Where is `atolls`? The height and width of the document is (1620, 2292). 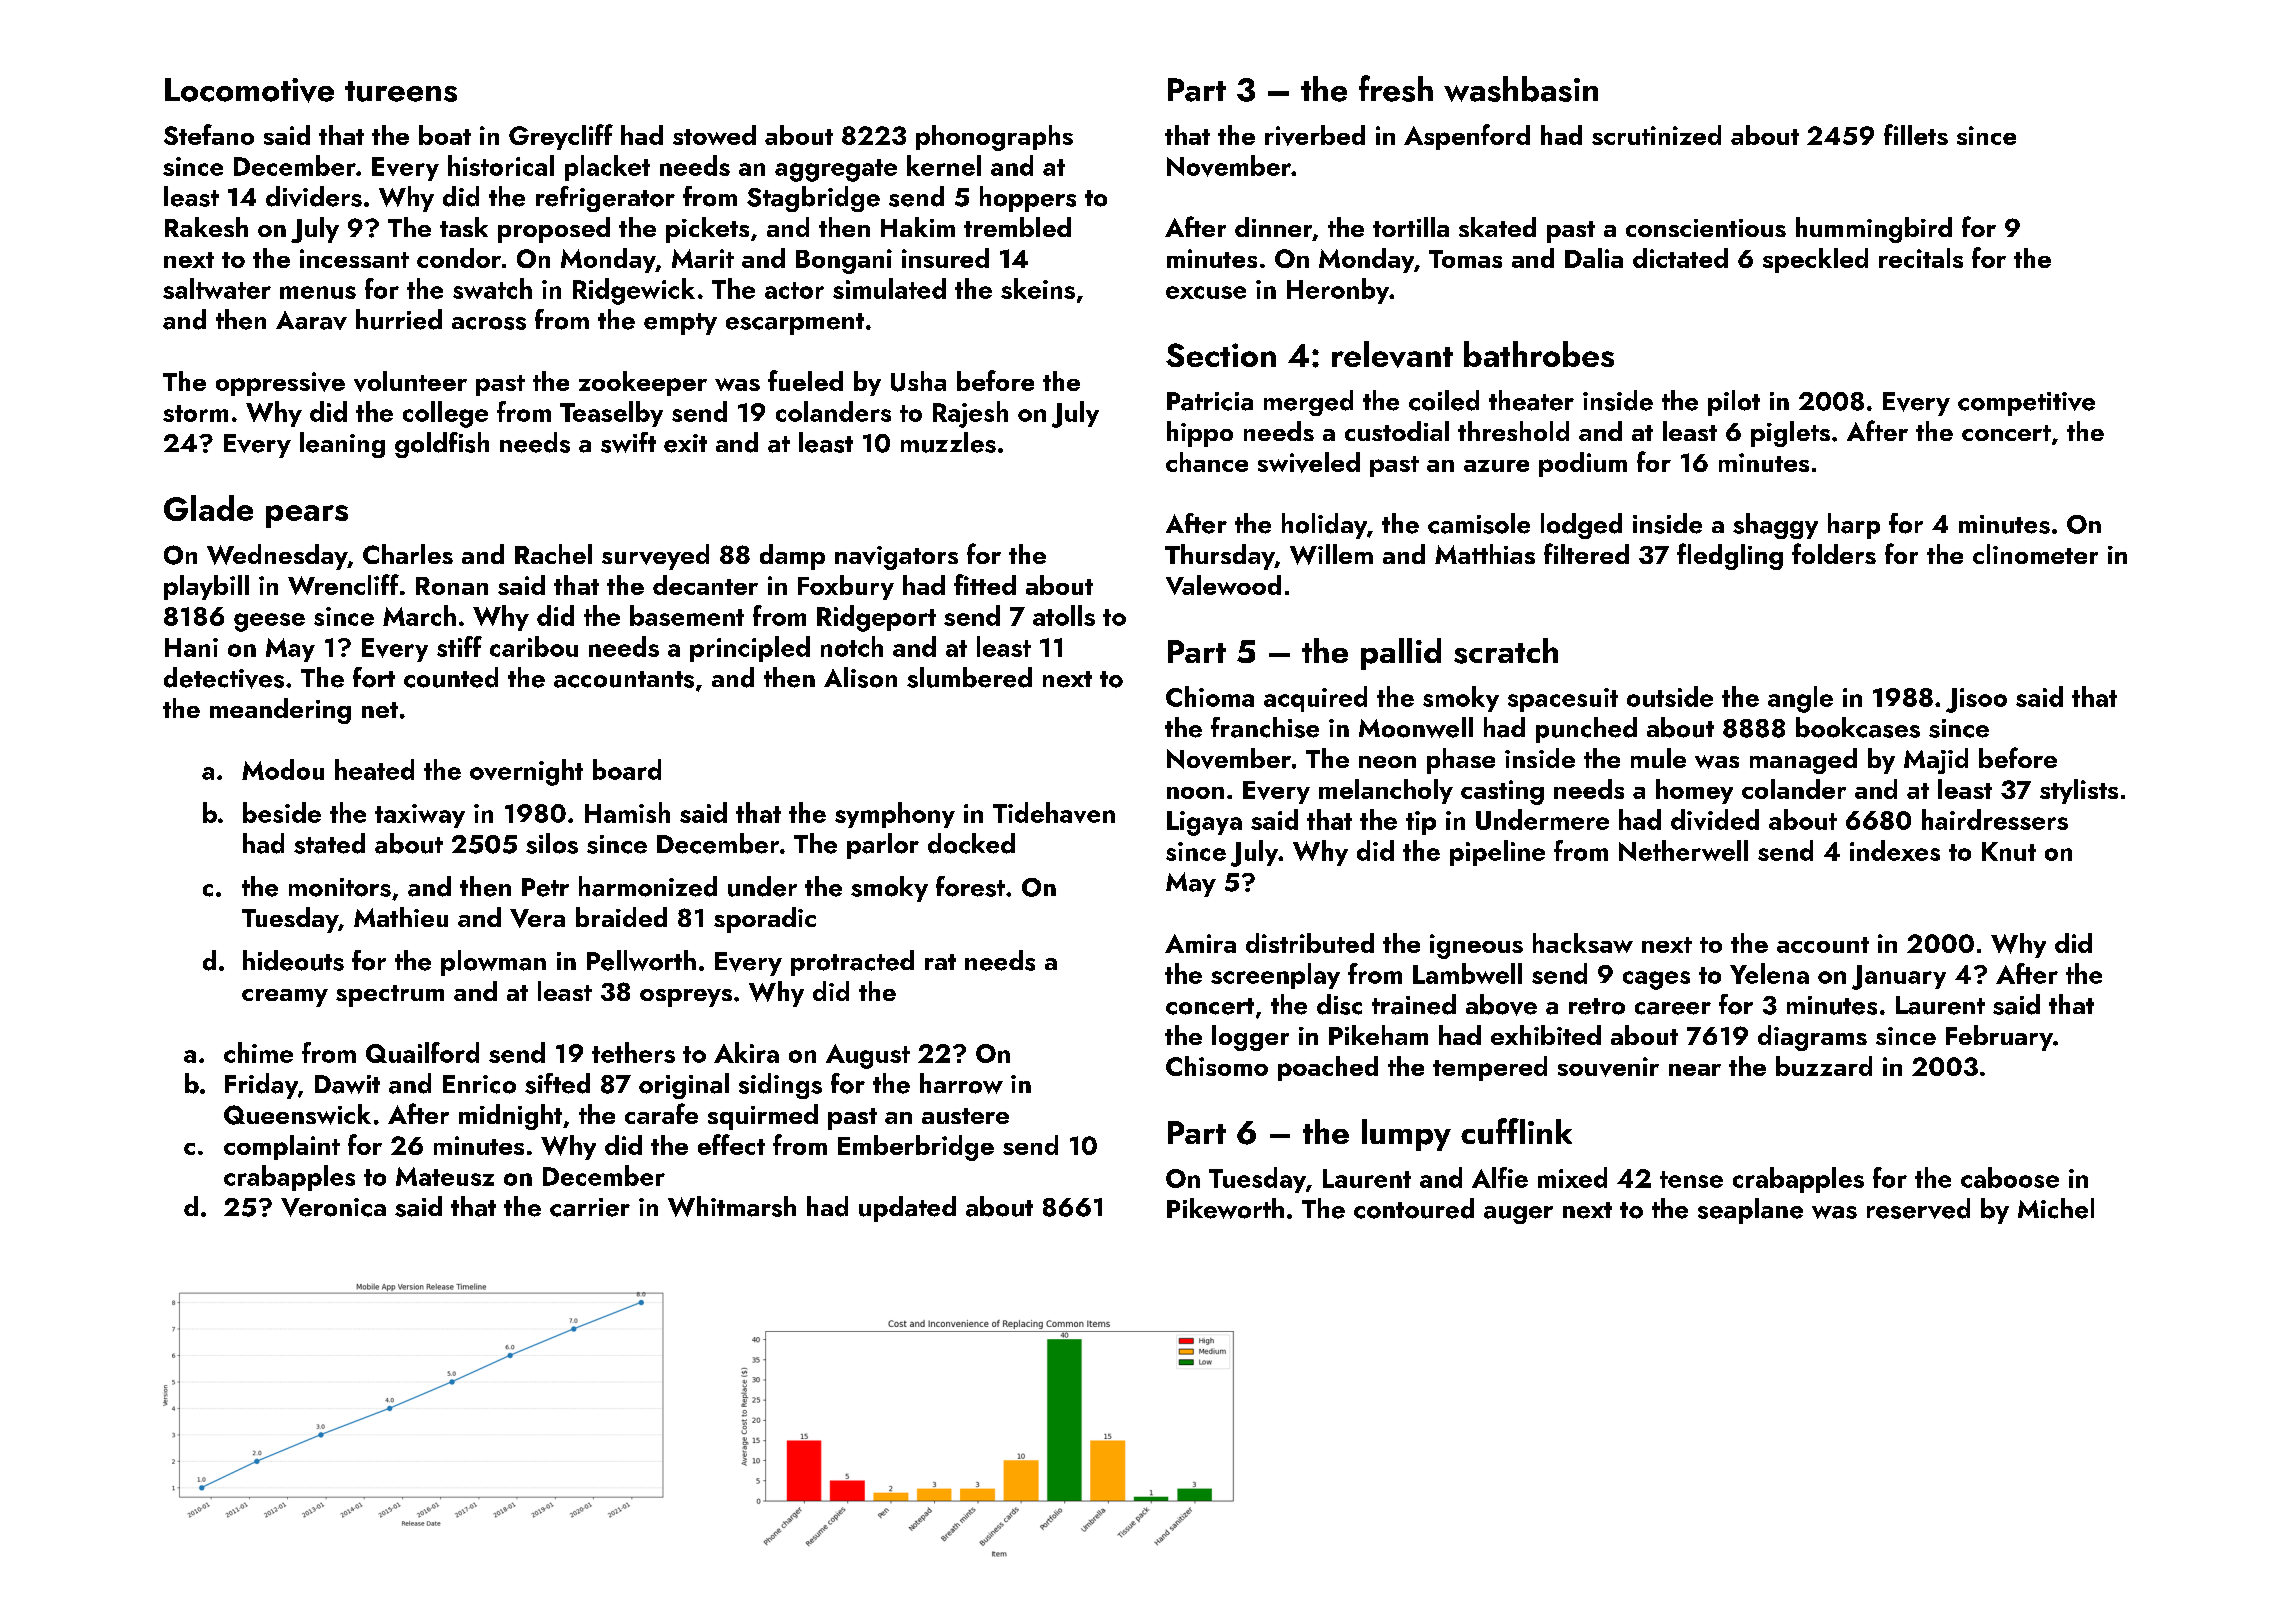 atolls is located at coordinates (1064, 615).
